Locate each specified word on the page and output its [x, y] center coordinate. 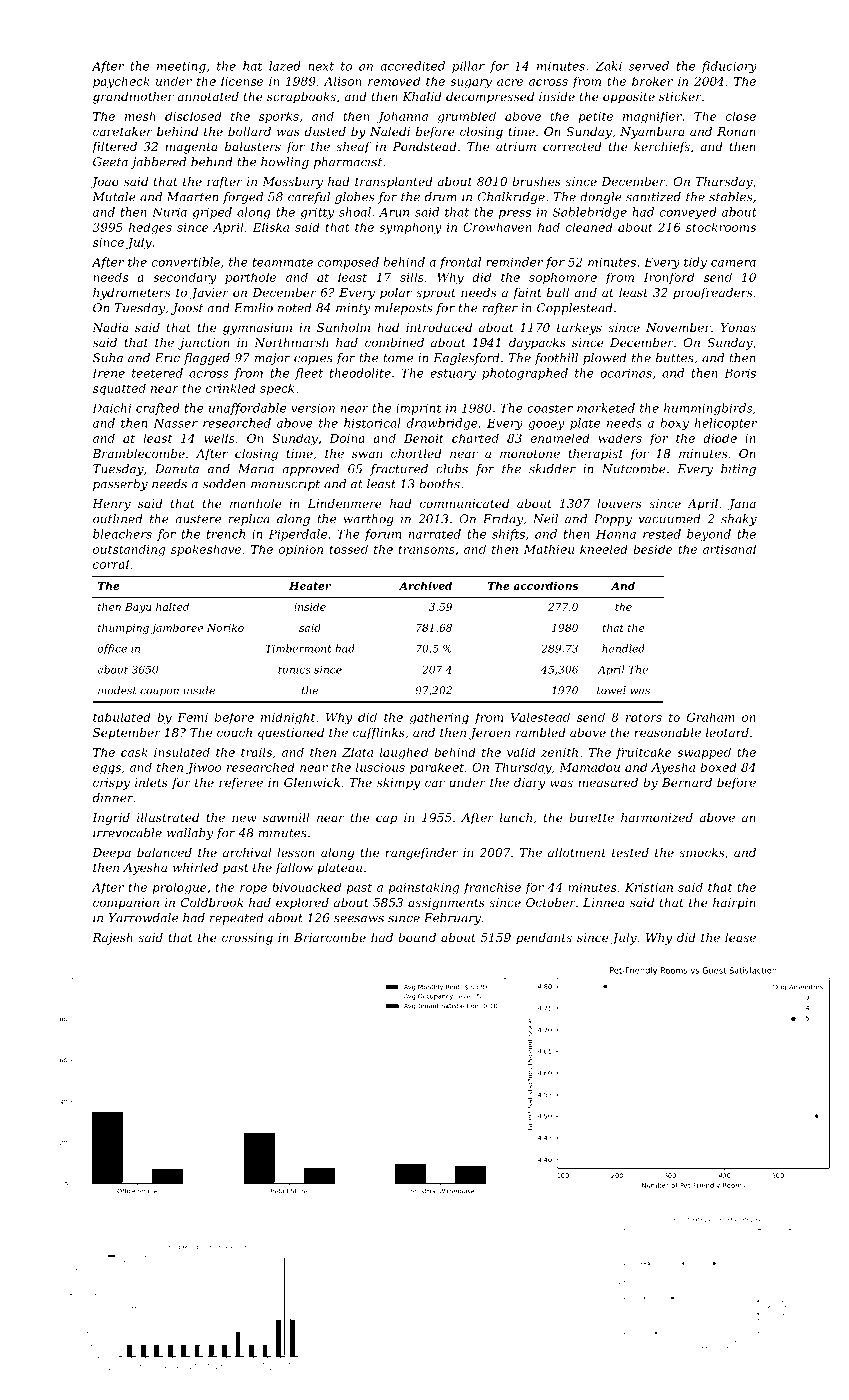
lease [740, 937]
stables [730, 197]
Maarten [192, 197]
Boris [740, 373]
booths [439, 484]
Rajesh [112, 939]
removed [394, 81]
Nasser [176, 423]
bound [417, 937]
